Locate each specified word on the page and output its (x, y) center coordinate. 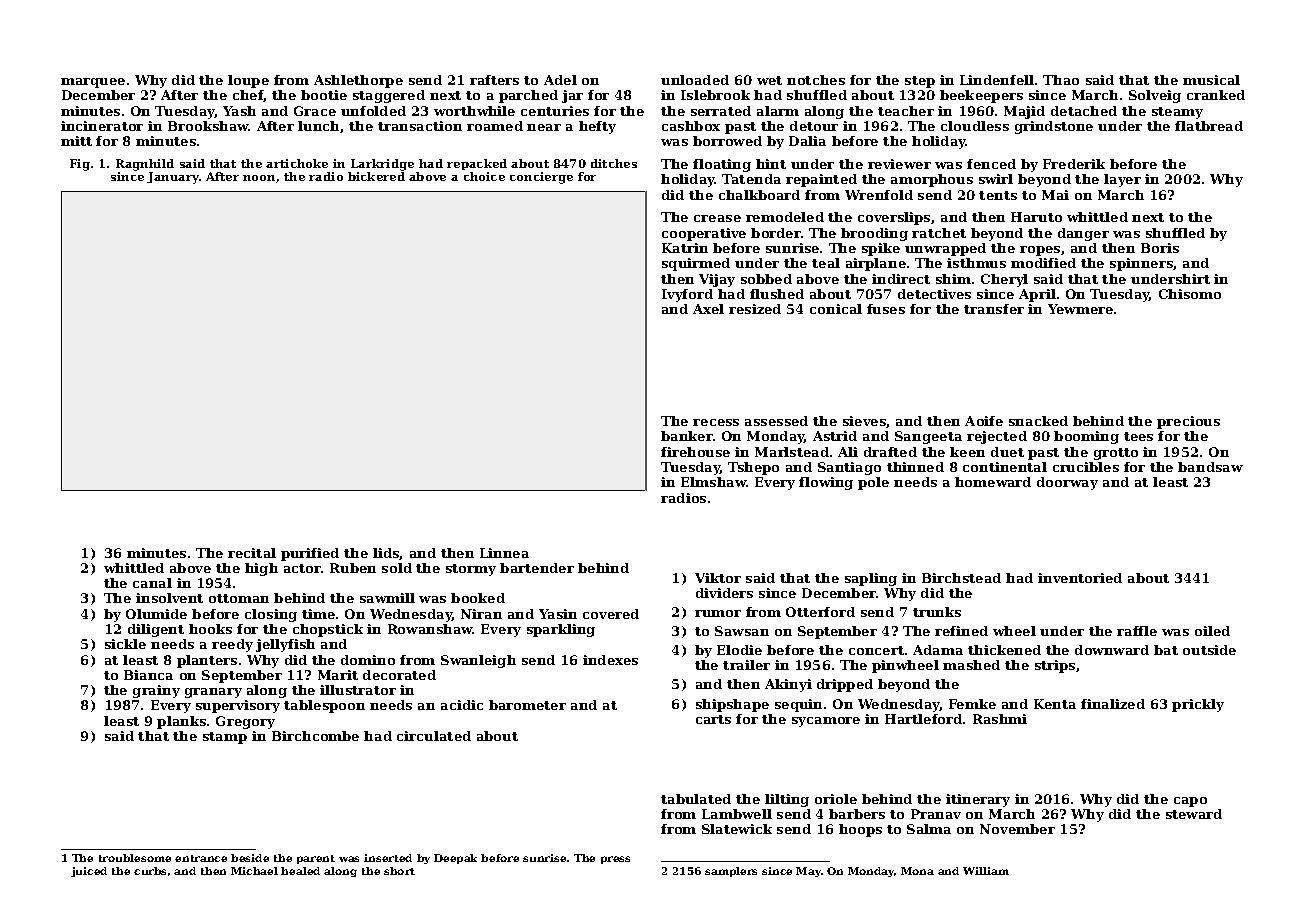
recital (252, 553)
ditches (614, 163)
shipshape (732, 705)
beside (250, 858)
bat (1166, 650)
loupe (248, 81)
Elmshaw (713, 482)
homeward (993, 482)
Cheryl (1004, 280)
